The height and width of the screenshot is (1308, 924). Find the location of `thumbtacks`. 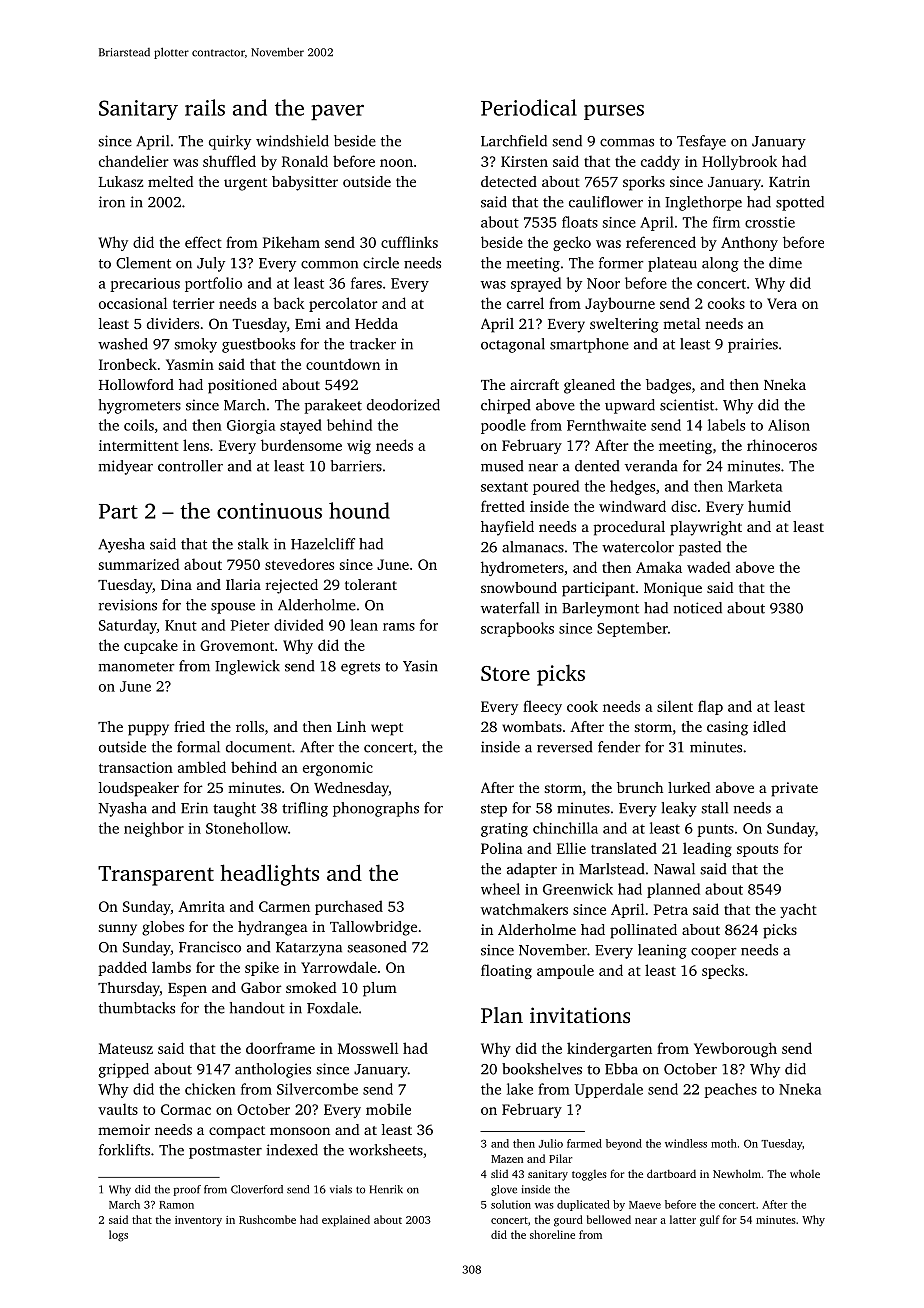

thumbtacks is located at coordinates (137, 1008).
